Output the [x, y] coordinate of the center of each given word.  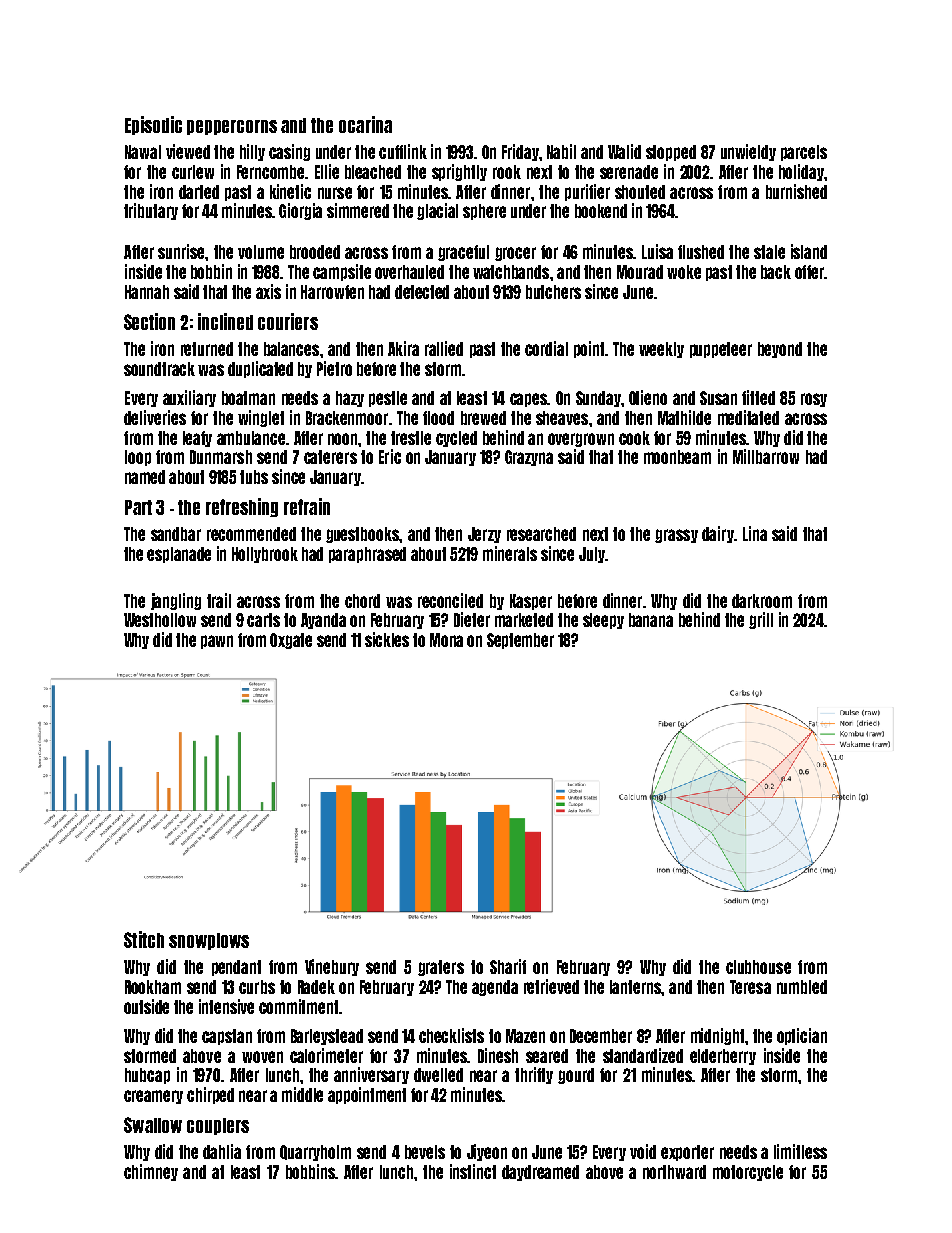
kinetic [290, 191]
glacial [437, 211]
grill [761, 620]
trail [219, 600]
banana [651, 620]
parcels [804, 153]
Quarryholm [315, 1153]
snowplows [209, 941]
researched [541, 534]
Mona [446, 640]
